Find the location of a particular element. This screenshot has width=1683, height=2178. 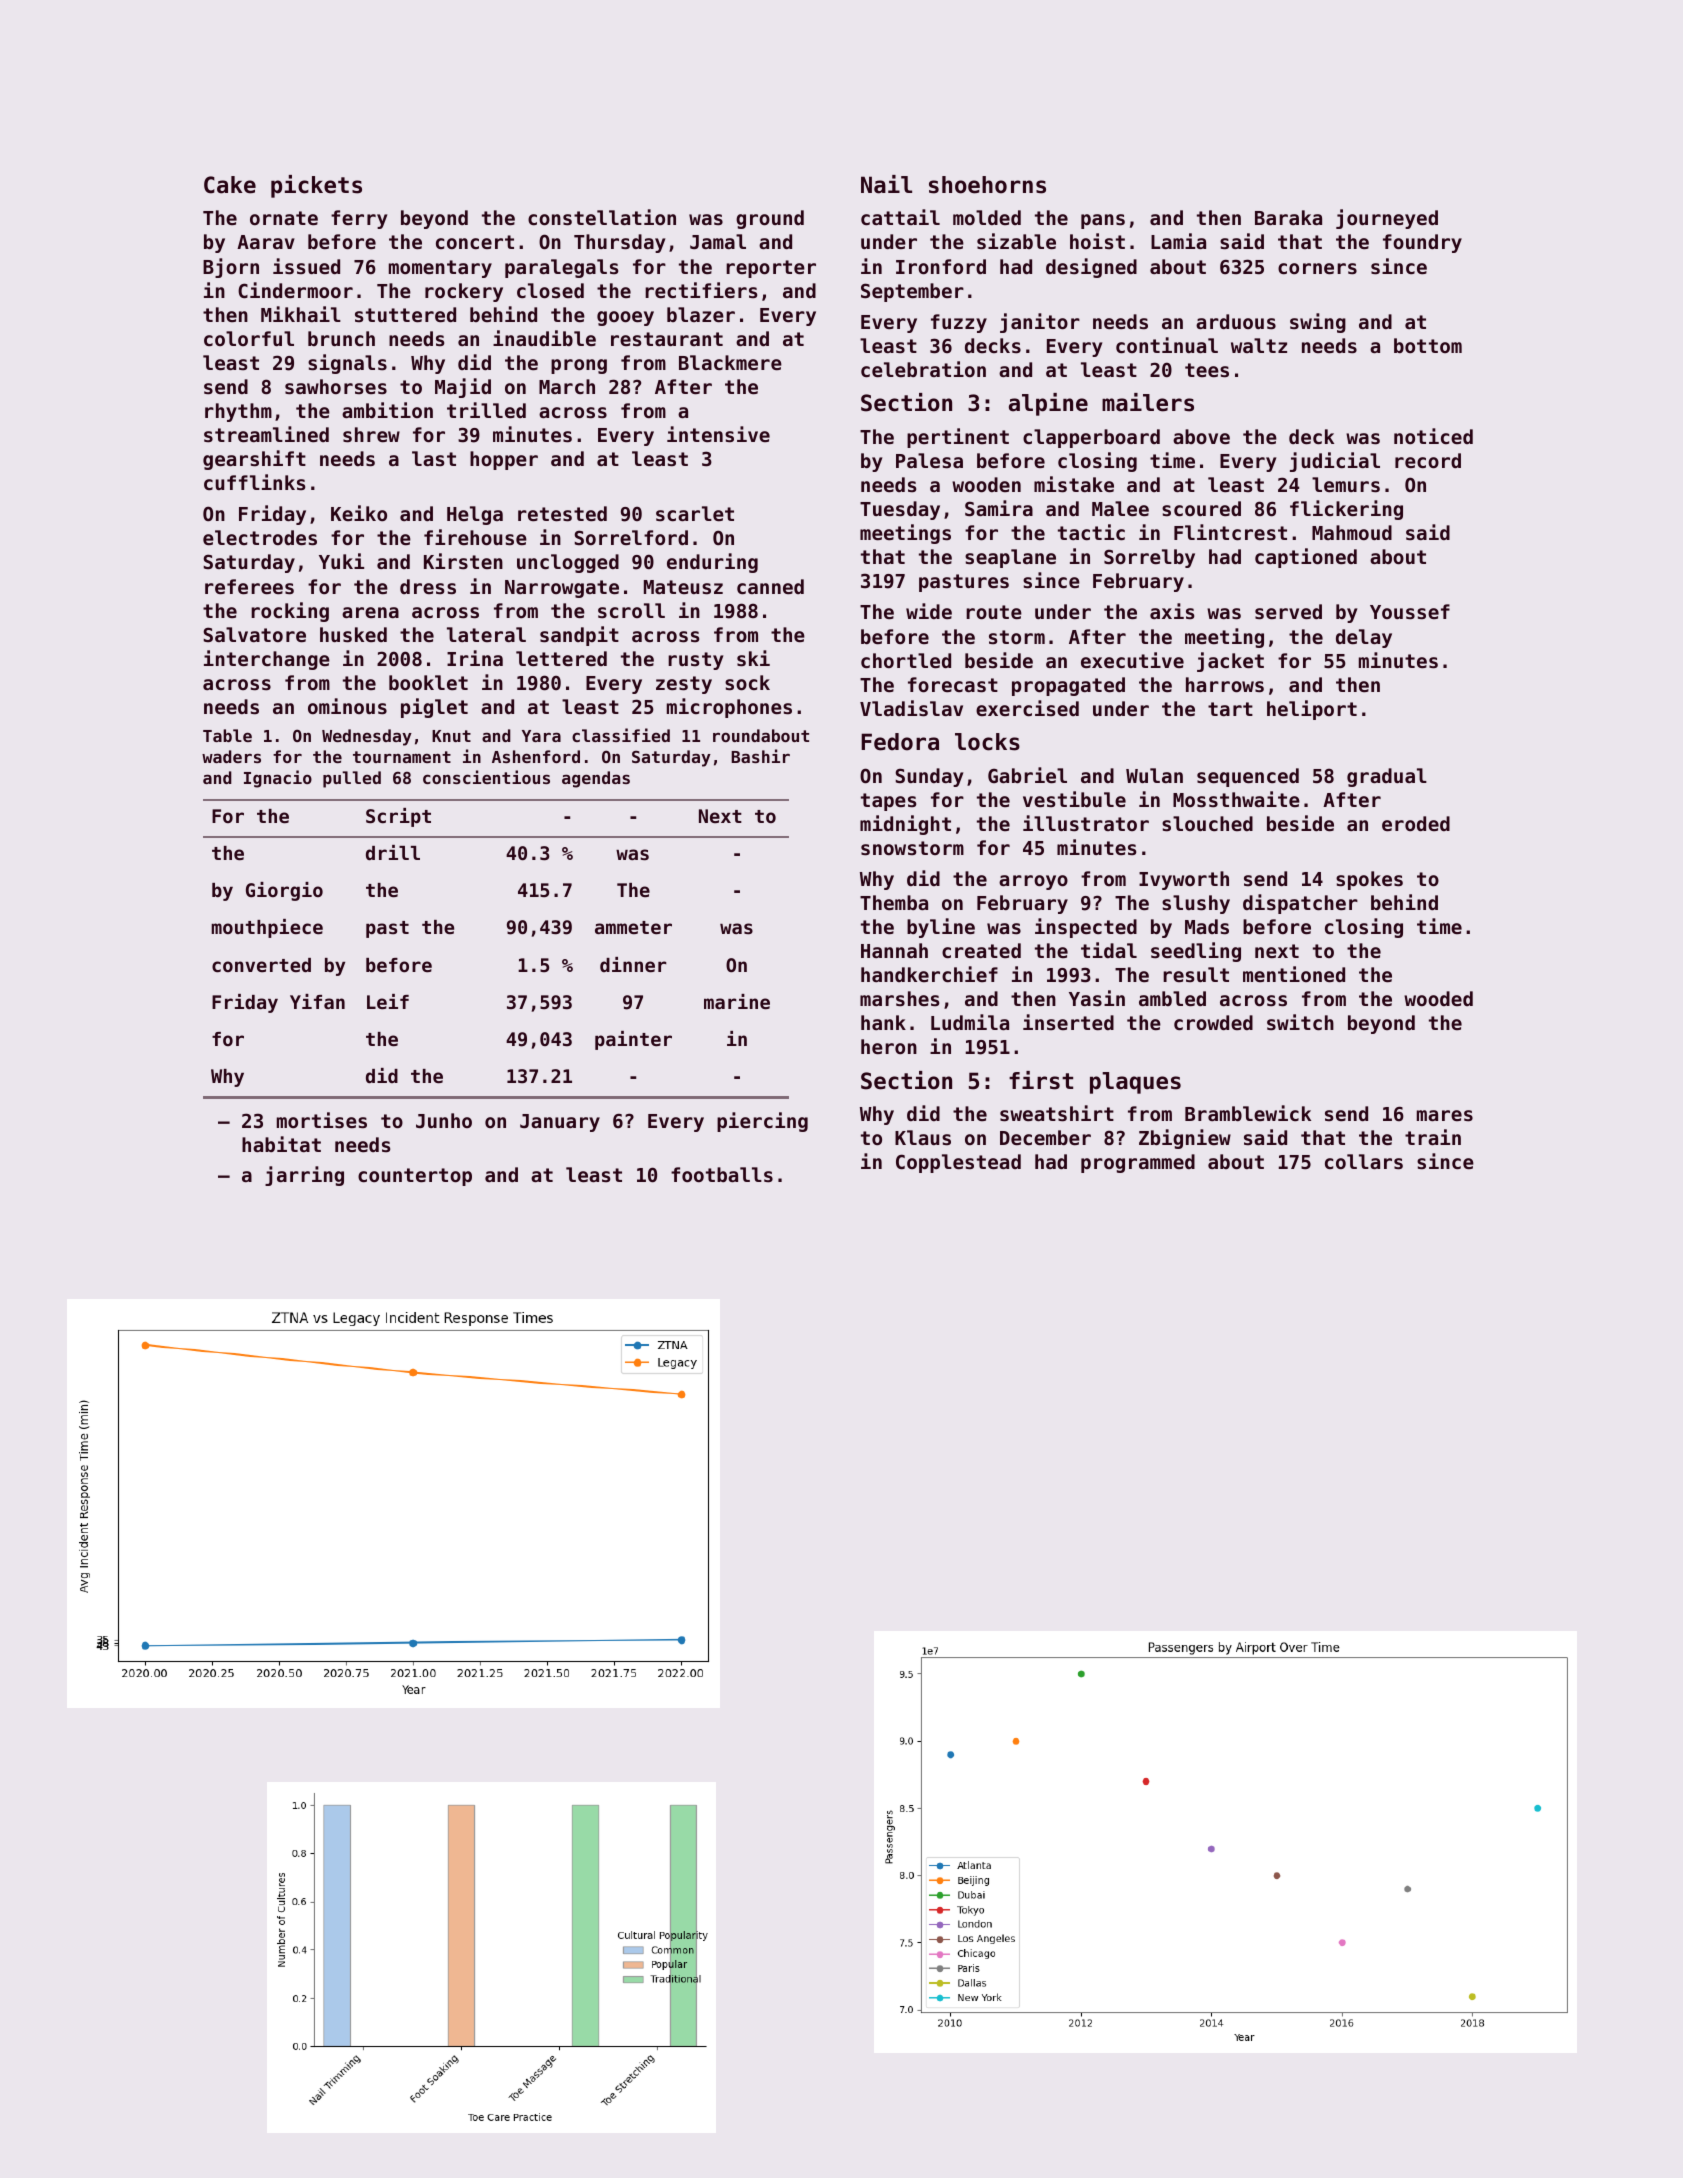

wooden is located at coordinates (986, 484).
